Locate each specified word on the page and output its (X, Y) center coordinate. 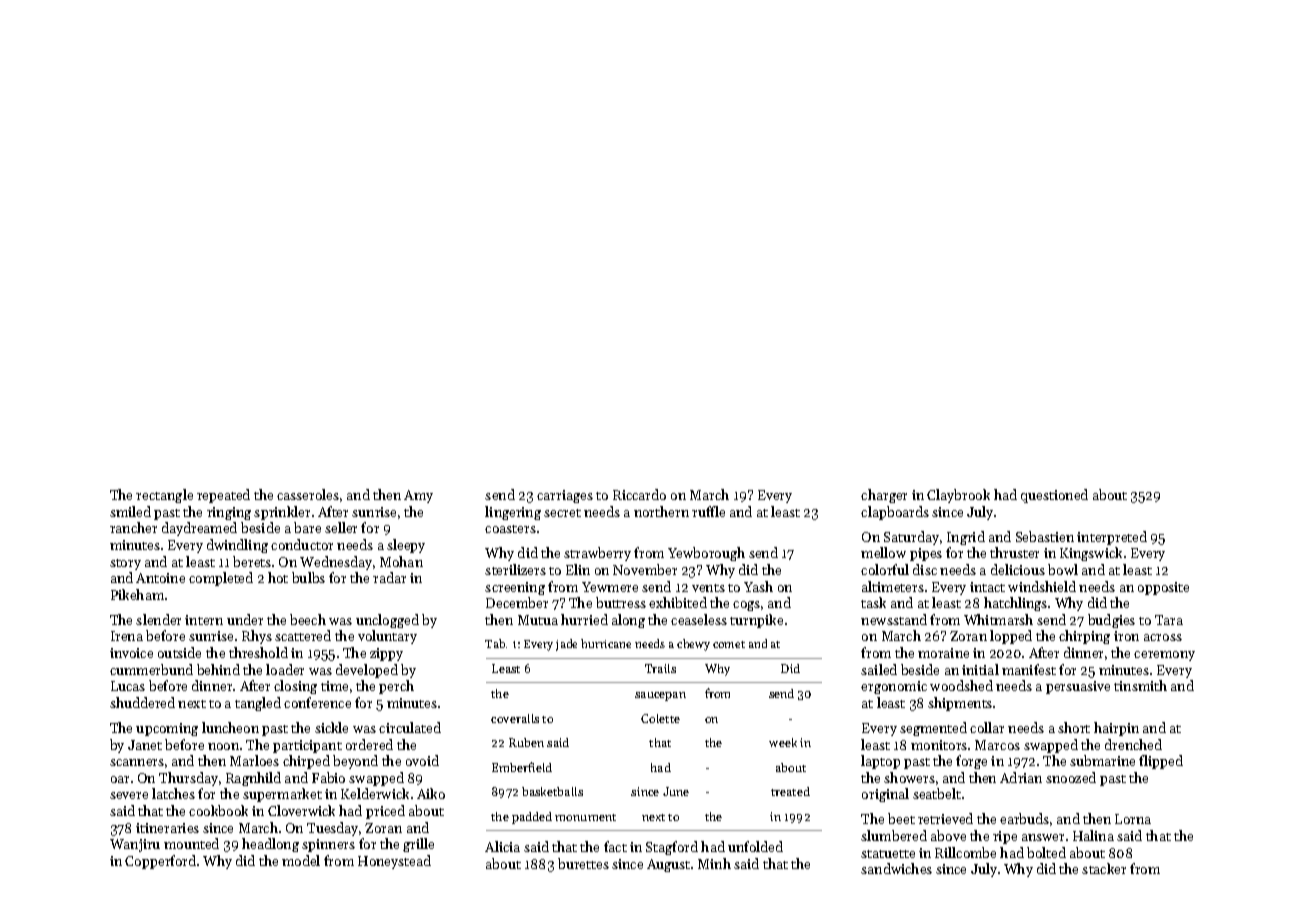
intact (987, 587)
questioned (1054, 496)
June (676, 791)
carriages (565, 496)
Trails (660, 668)
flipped (1161, 762)
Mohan (401, 561)
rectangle (164, 496)
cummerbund (151, 669)
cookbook (218, 810)
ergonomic (894, 687)
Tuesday (332, 829)
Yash (758, 586)
